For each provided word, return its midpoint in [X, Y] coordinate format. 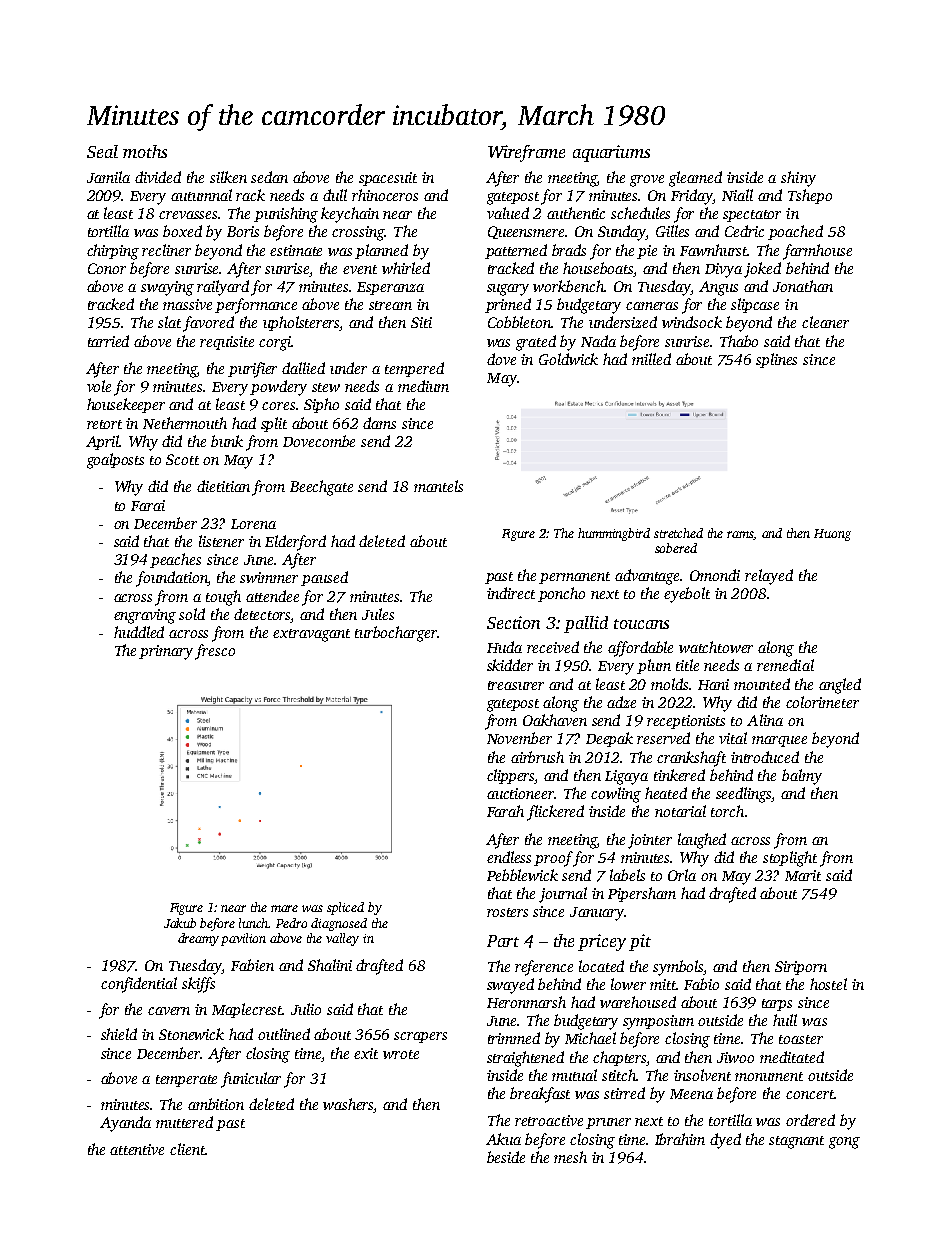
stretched [678, 533]
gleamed [695, 179]
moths [145, 151]
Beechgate [321, 488]
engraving [145, 616]
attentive [137, 1149]
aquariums [611, 153]
